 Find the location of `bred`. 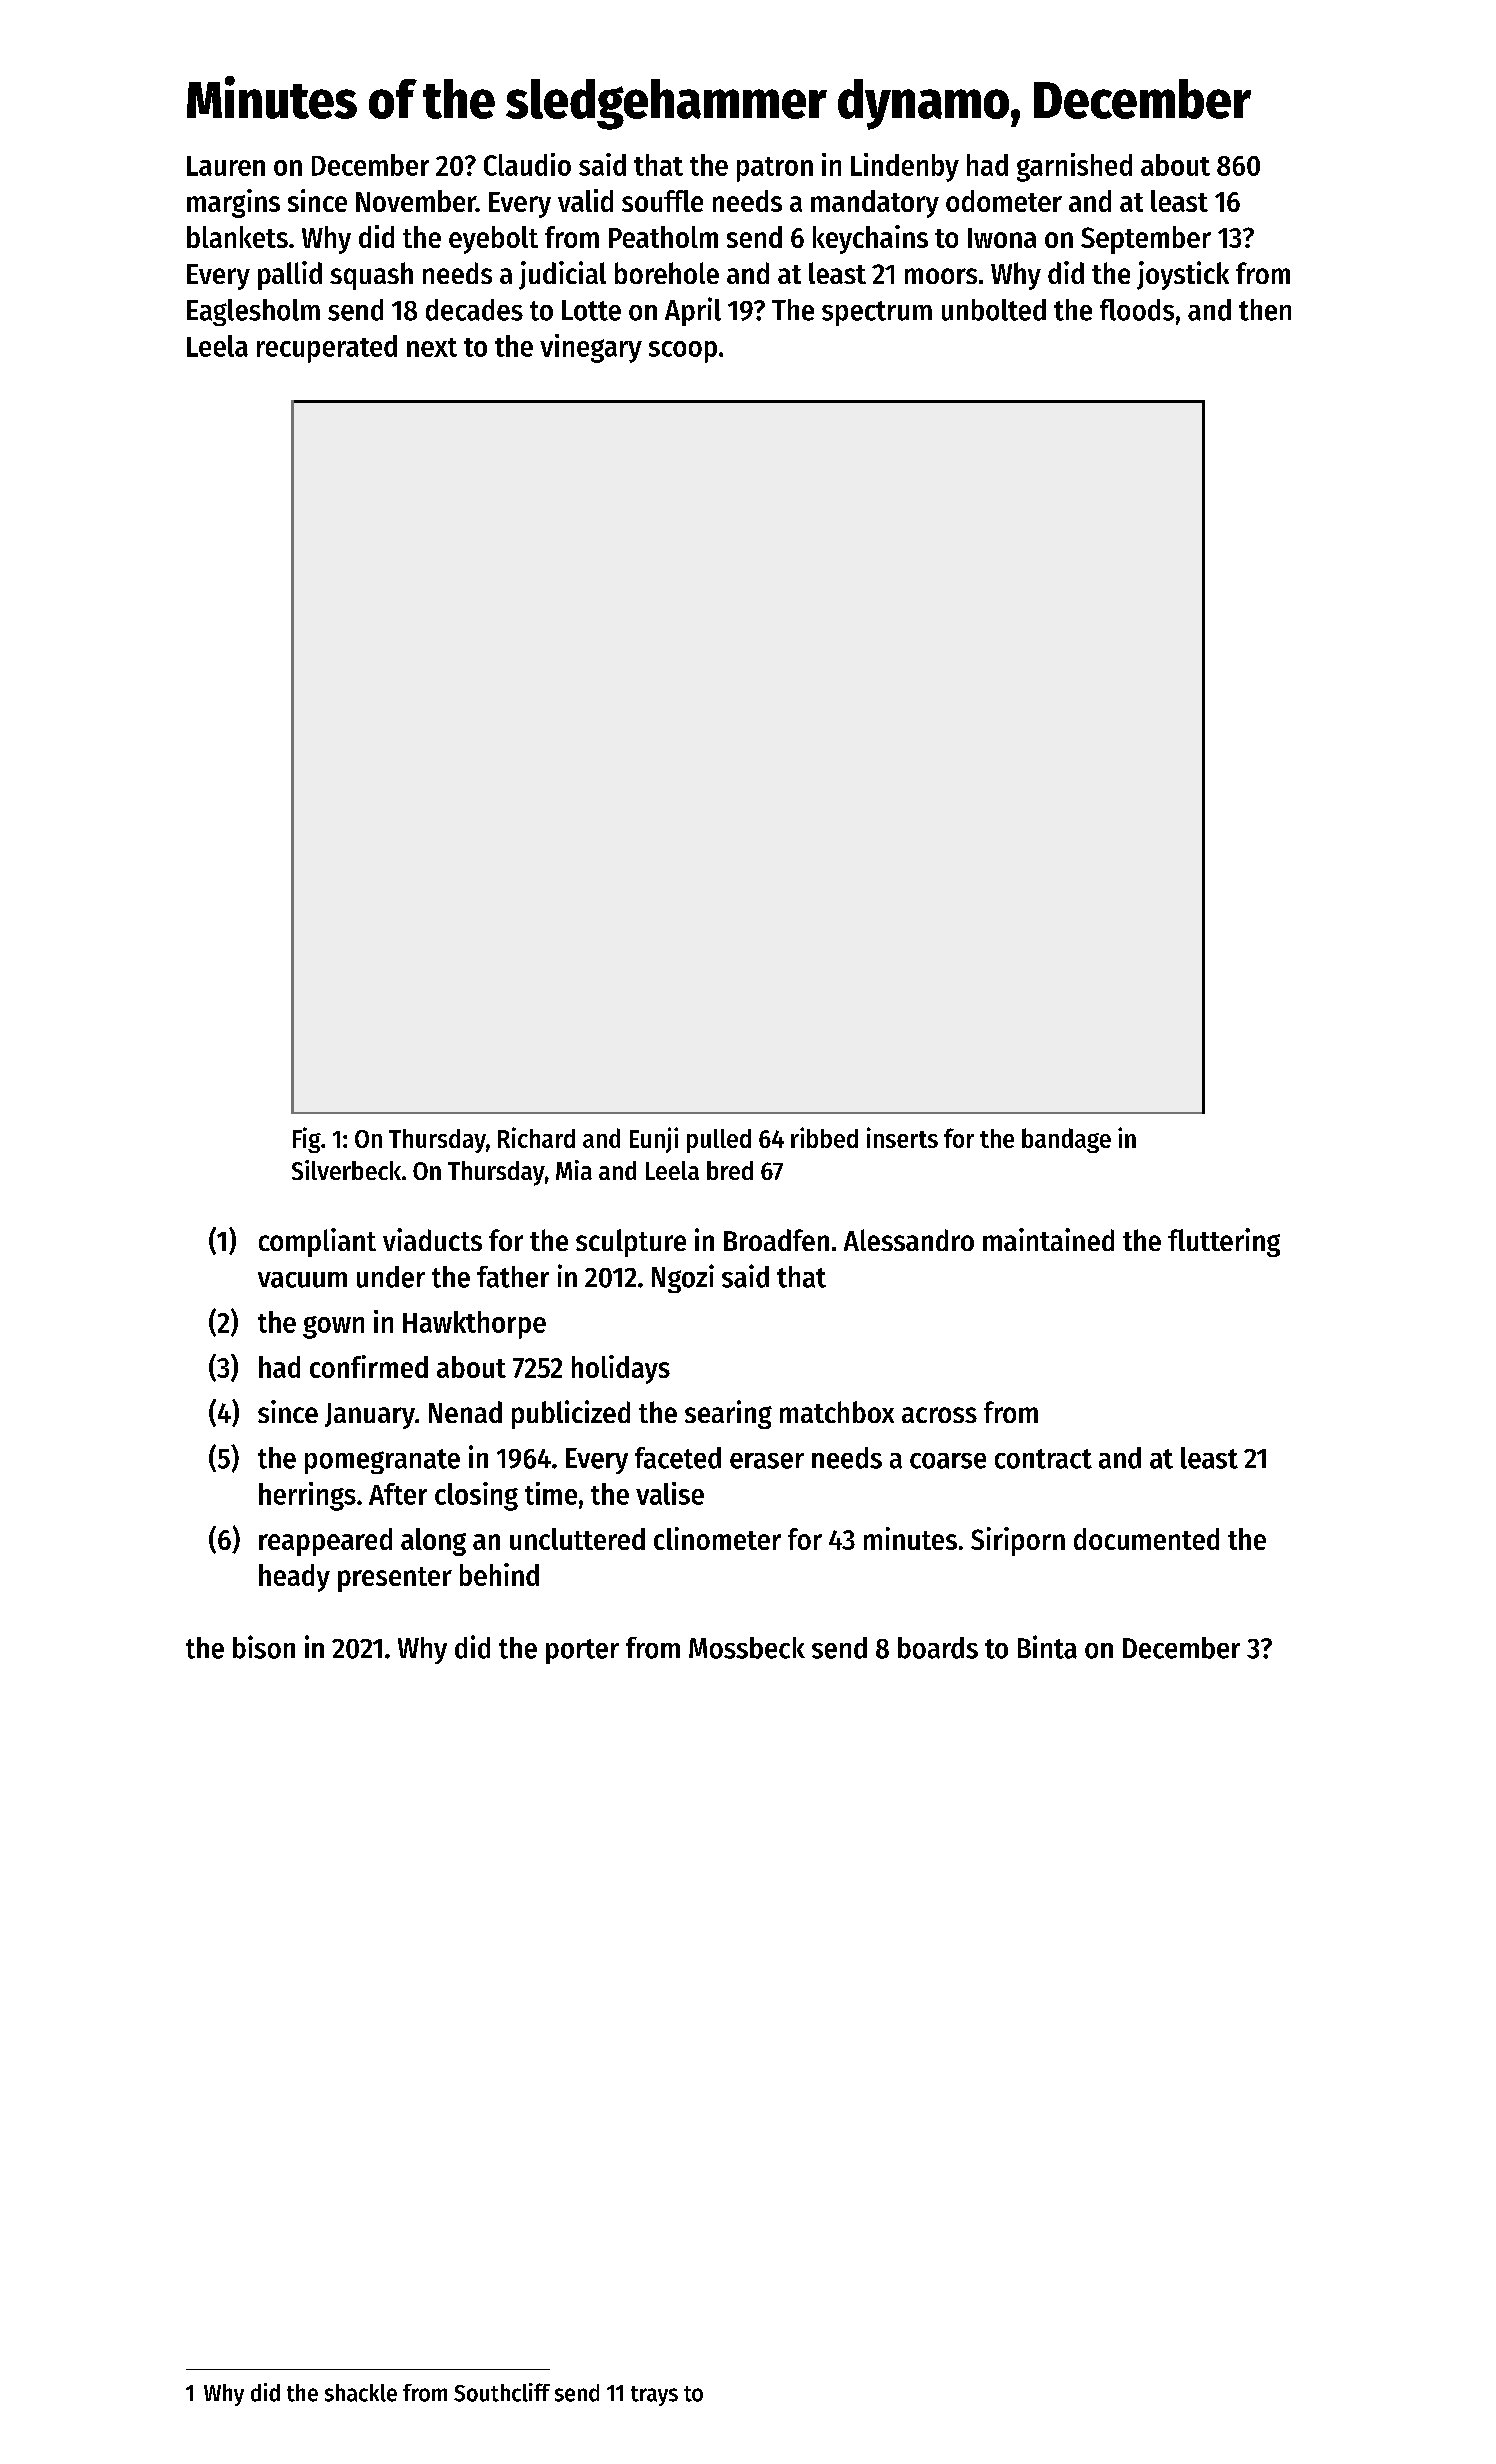

bred is located at coordinates (730, 1170).
